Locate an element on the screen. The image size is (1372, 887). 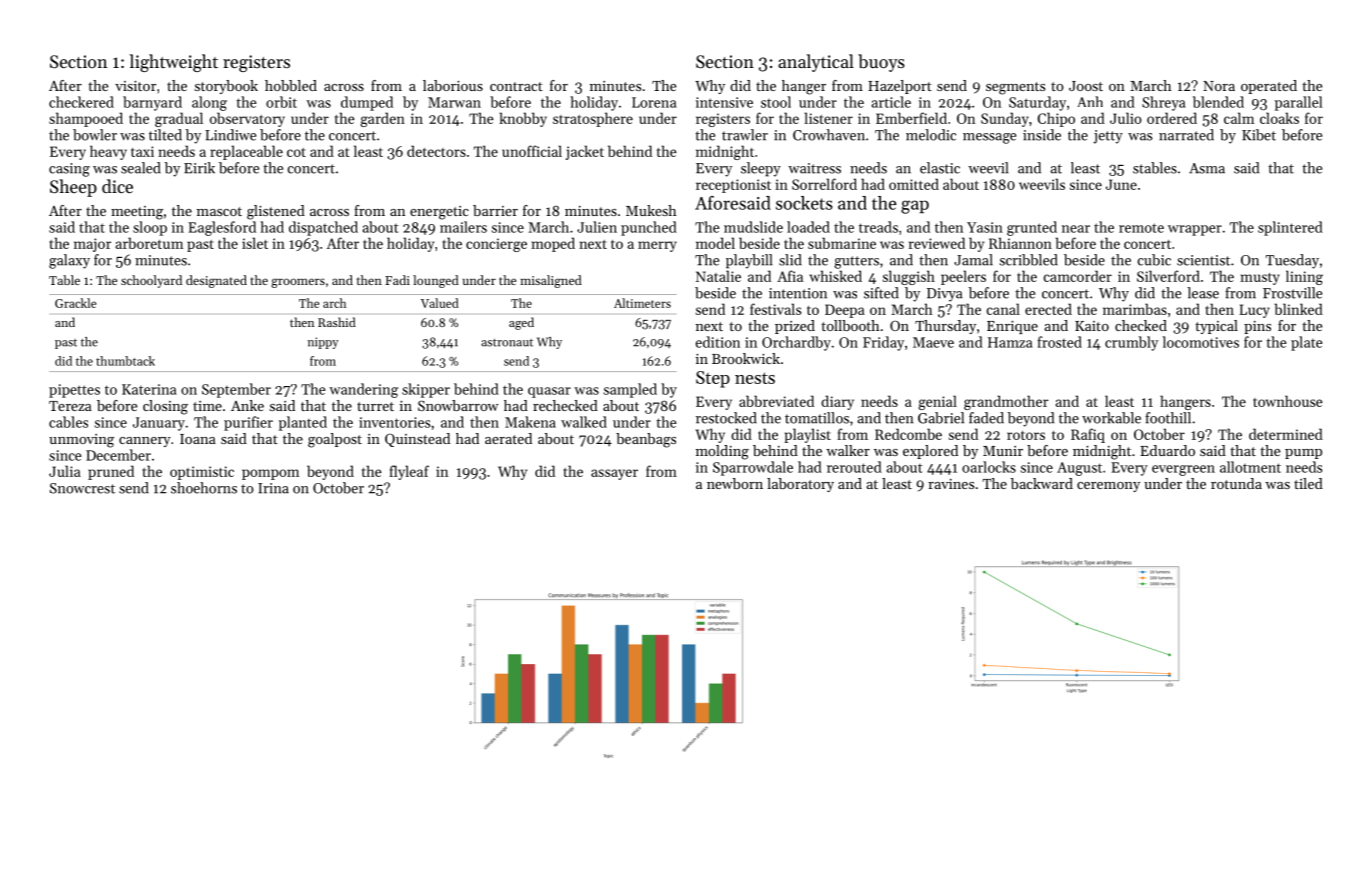
Kibet is located at coordinates (1259, 135).
